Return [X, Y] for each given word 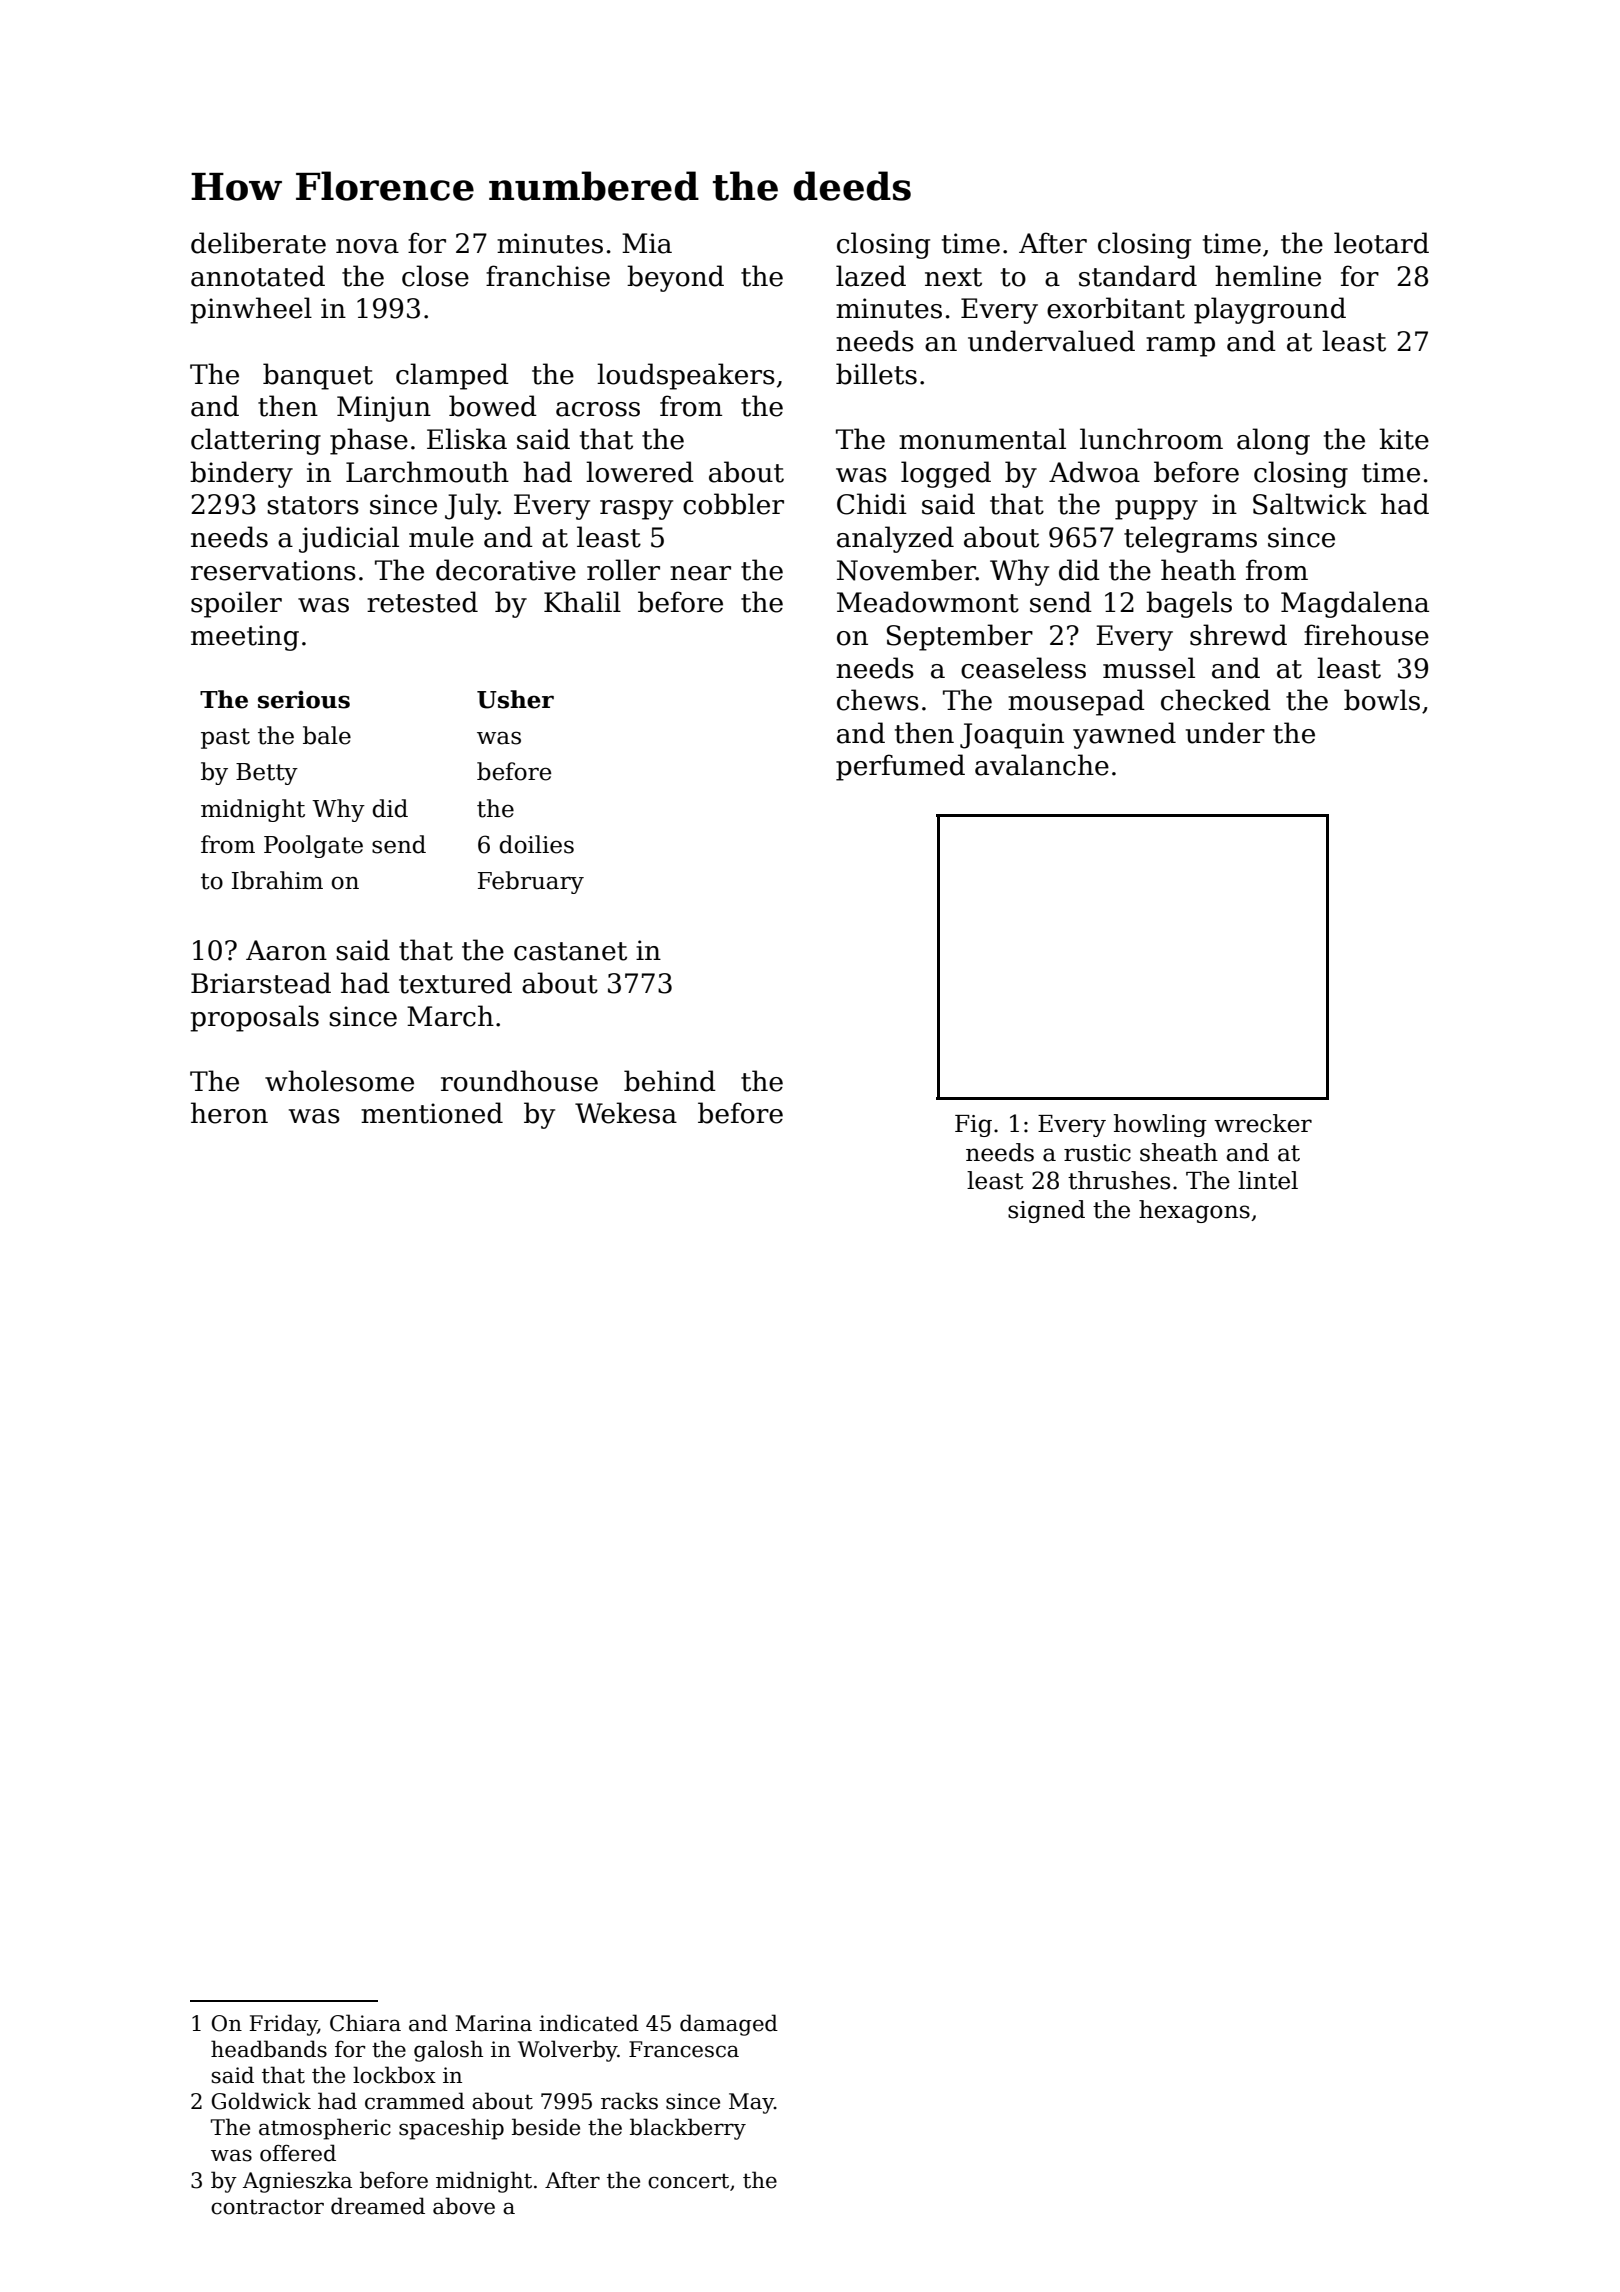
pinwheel [251, 310]
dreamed [378, 2206]
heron [229, 1113]
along [1273, 441]
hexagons [1194, 1211]
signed [1046, 1211]
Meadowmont [928, 602]
